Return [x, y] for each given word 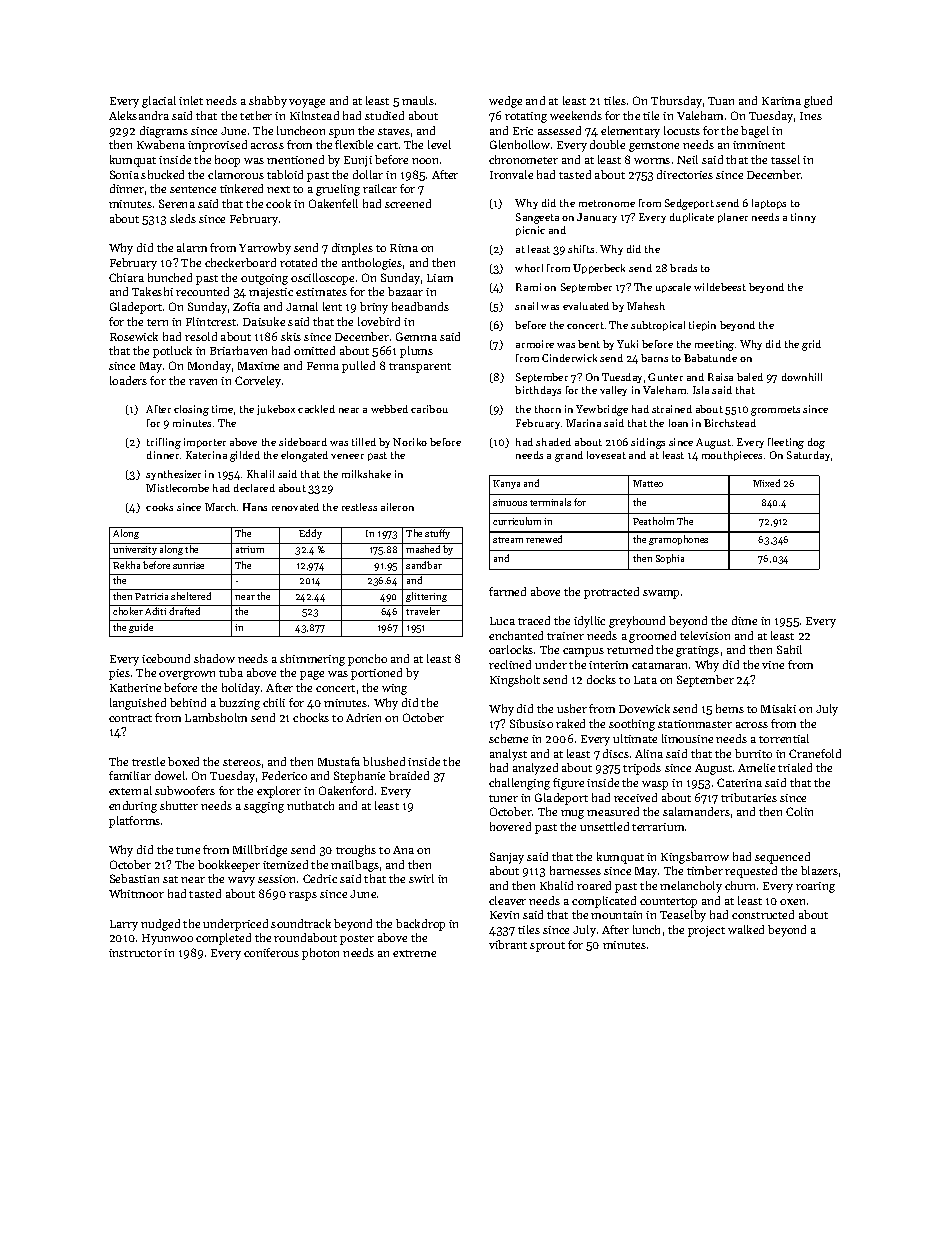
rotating [526, 117]
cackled [316, 409]
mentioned [295, 159]
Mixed [766, 483]
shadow [214, 658]
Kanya [506, 484]
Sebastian [134, 878]
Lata [645, 680]
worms [652, 161]
